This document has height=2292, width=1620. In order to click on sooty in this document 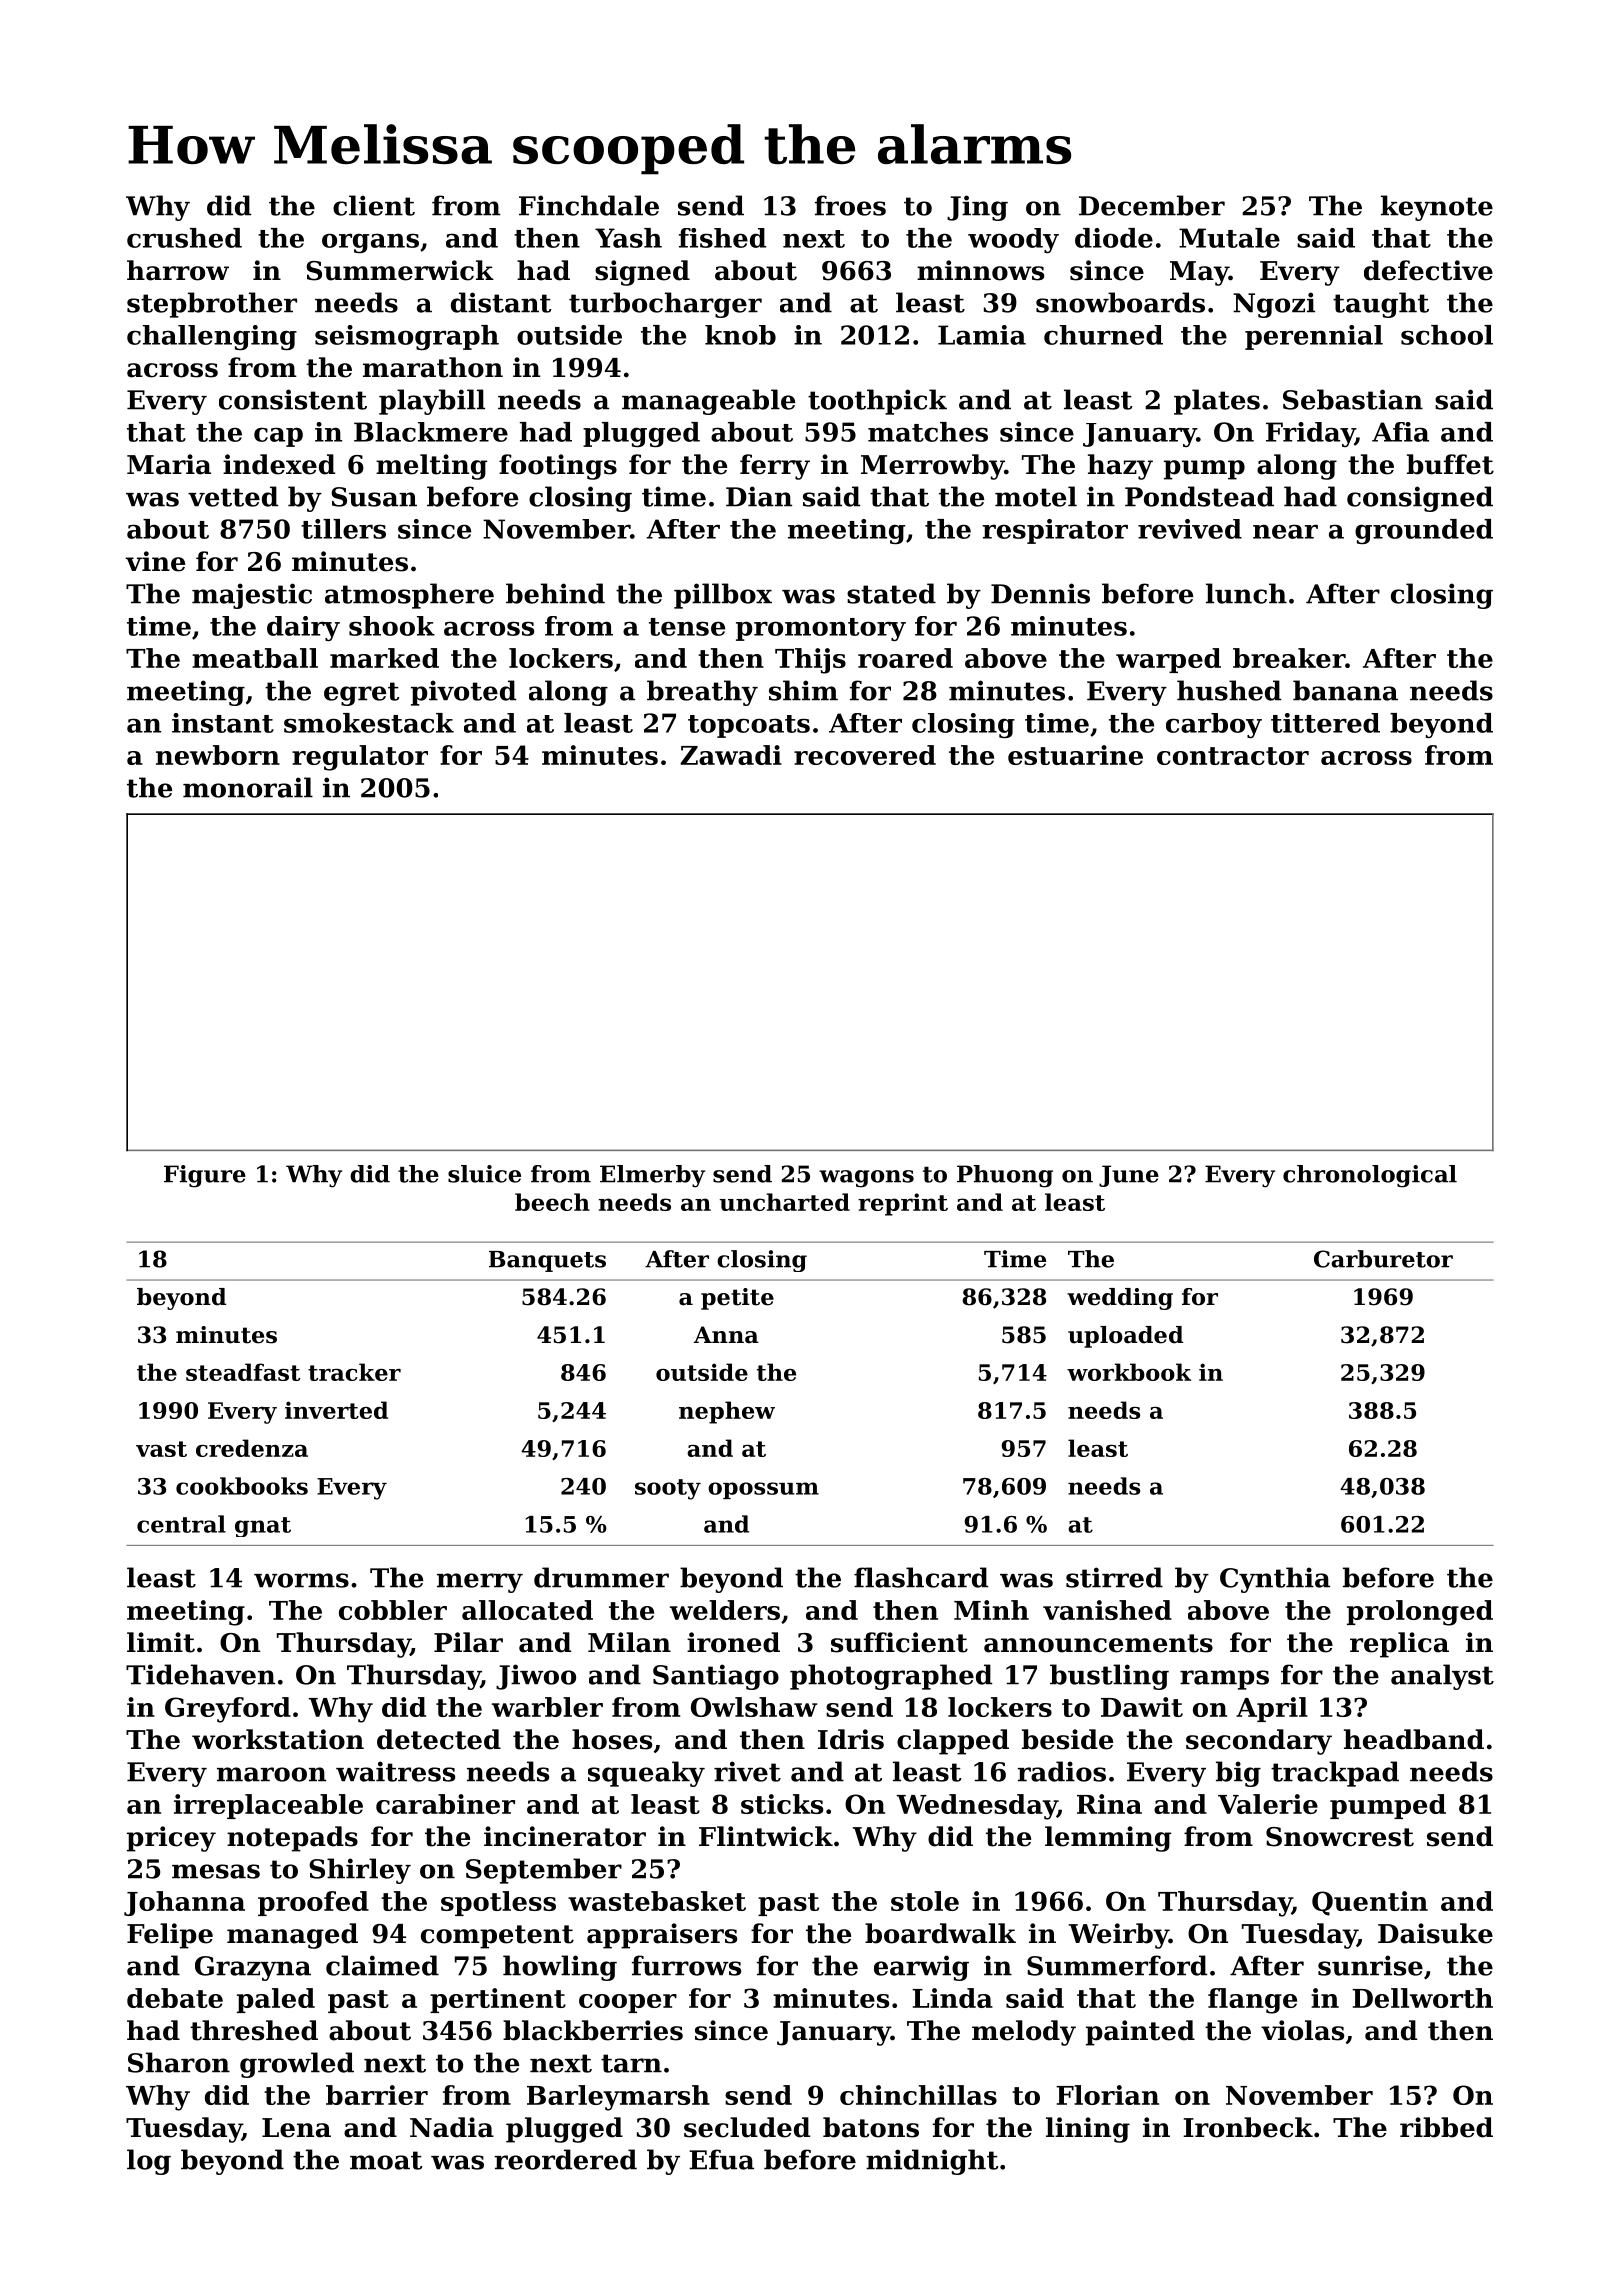, I will do `click(668, 1489)`.
